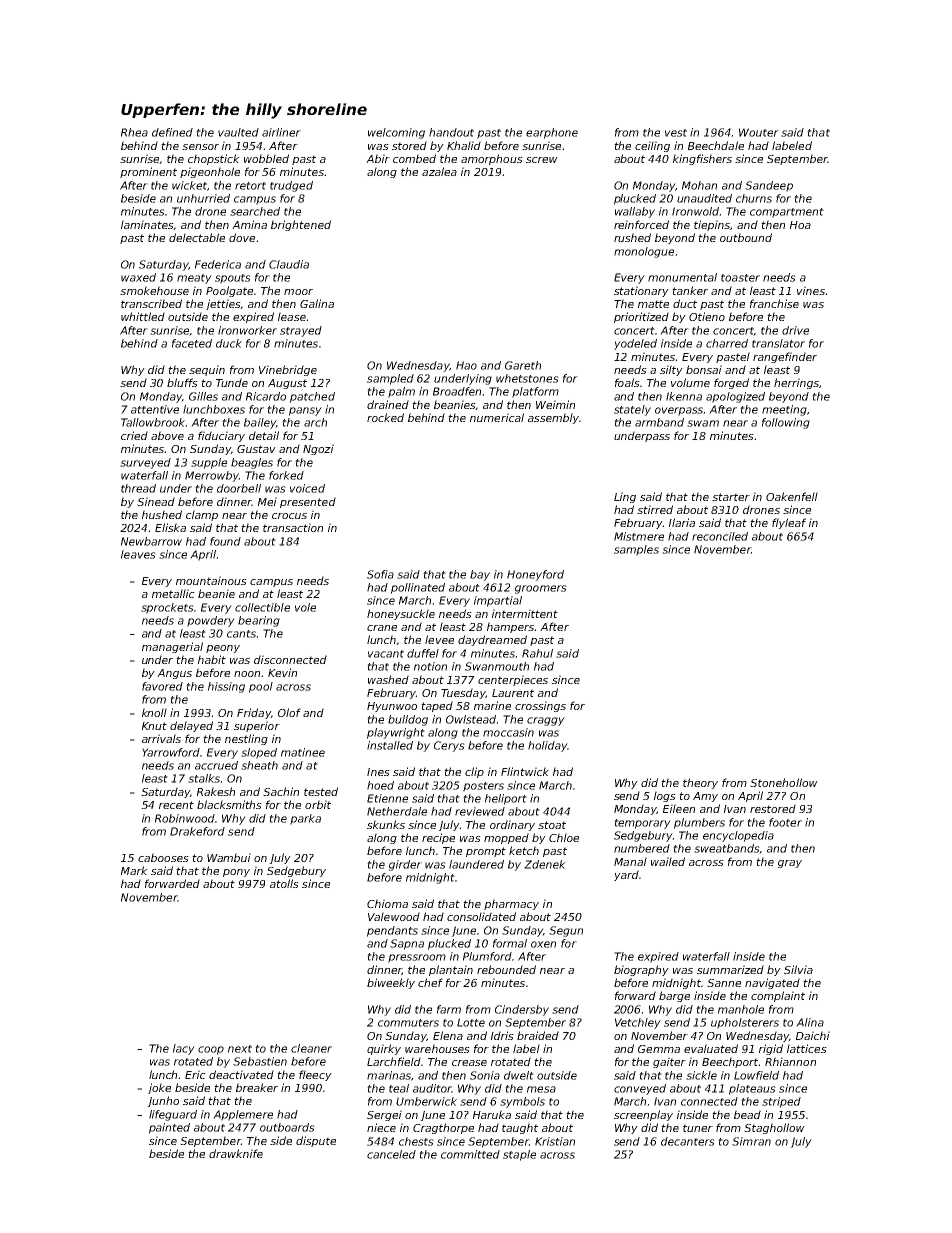 The height and width of the screenshot is (1233, 952). I want to click on Stonehollow, so click(784, 782).
